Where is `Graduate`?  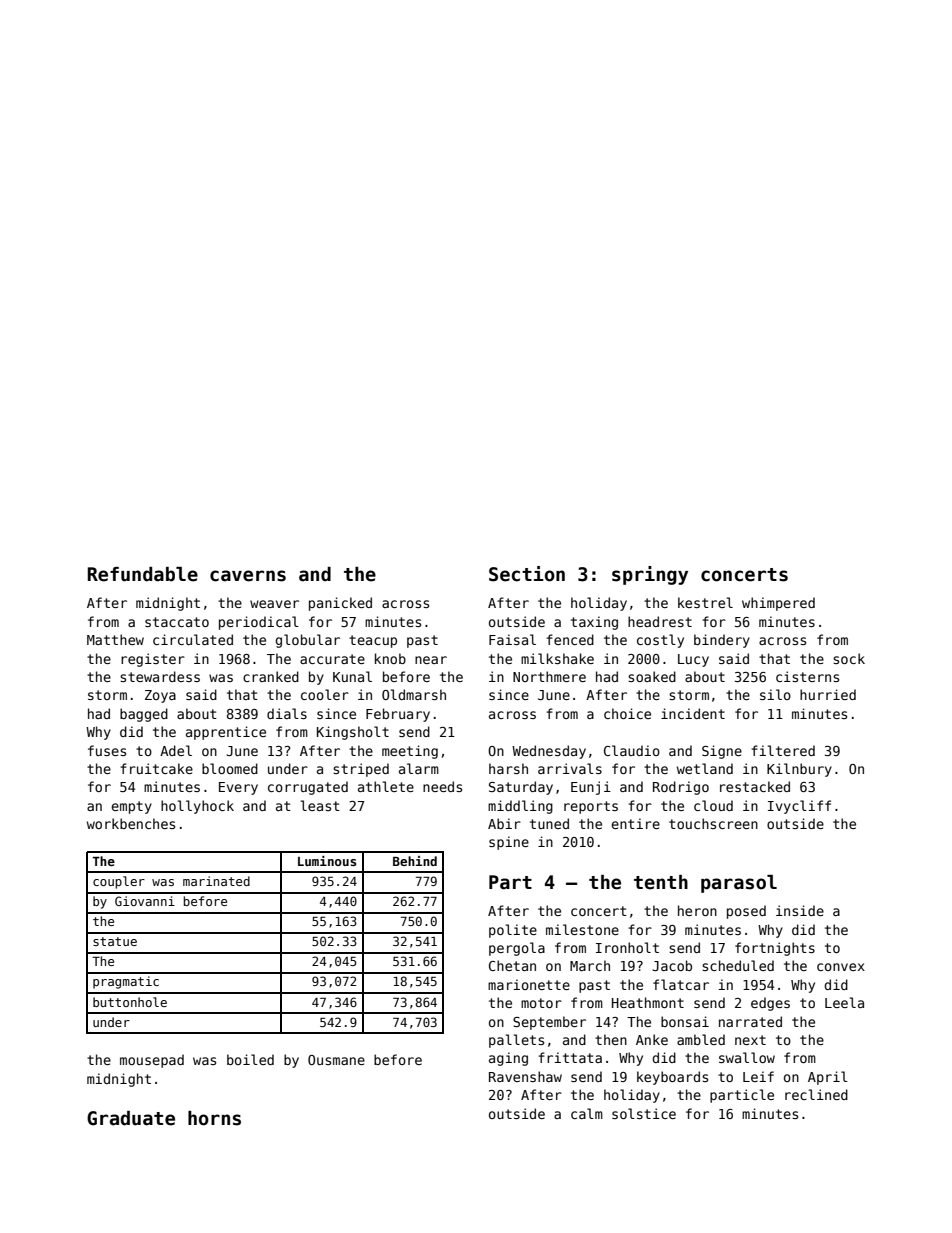 Graduate is located at coordinates (131, 1118).
